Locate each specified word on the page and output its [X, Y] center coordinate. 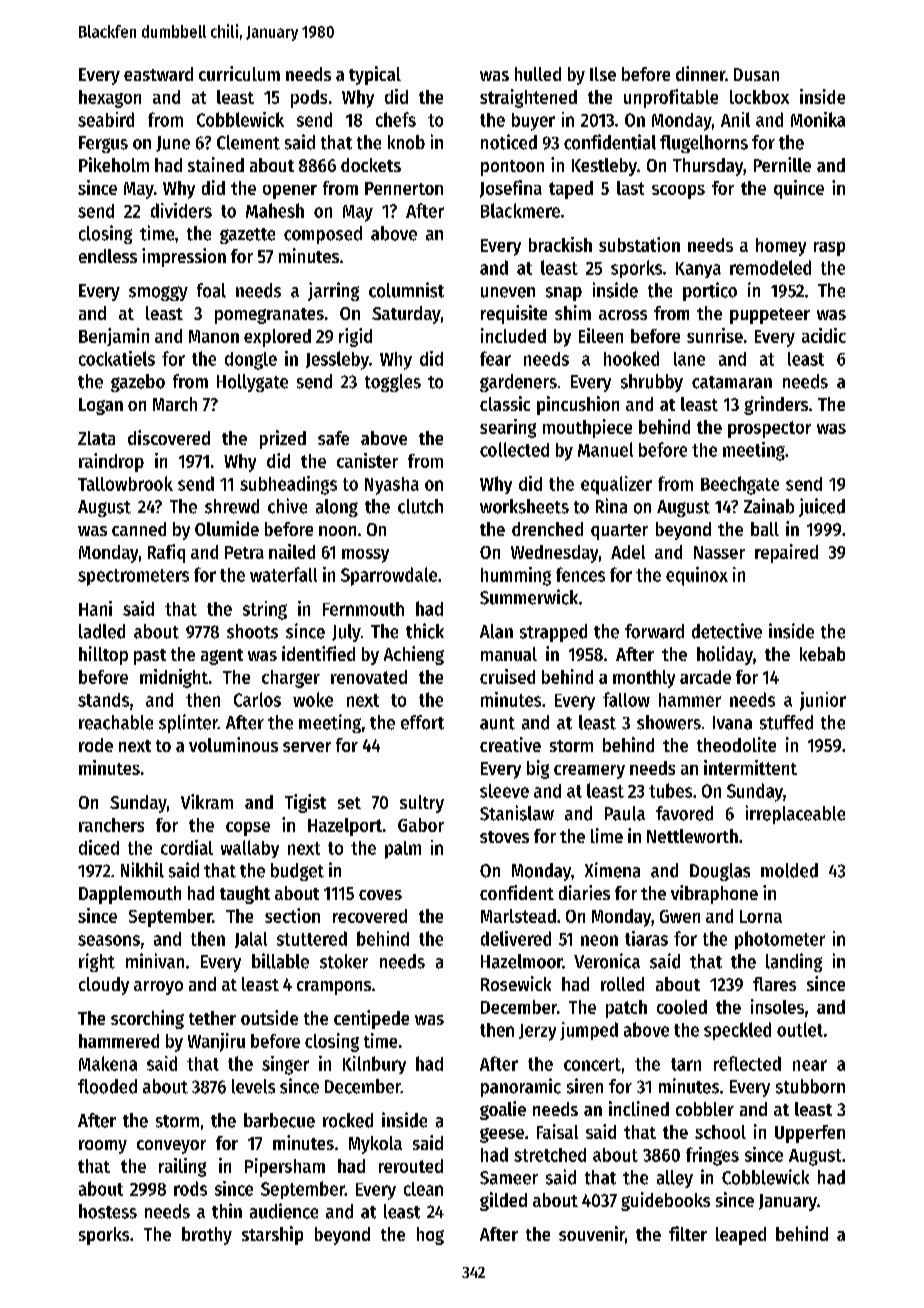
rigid [355, 337]
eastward [158, 74]
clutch [420, 506]
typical [375, 75]
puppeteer [770, 316]
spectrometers [133, 577]
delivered [516, 938]
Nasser [719, 552]
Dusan [756, 74]
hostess [108, 1211]
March [175, 404]
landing [794, 962]
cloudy [104, 986]
